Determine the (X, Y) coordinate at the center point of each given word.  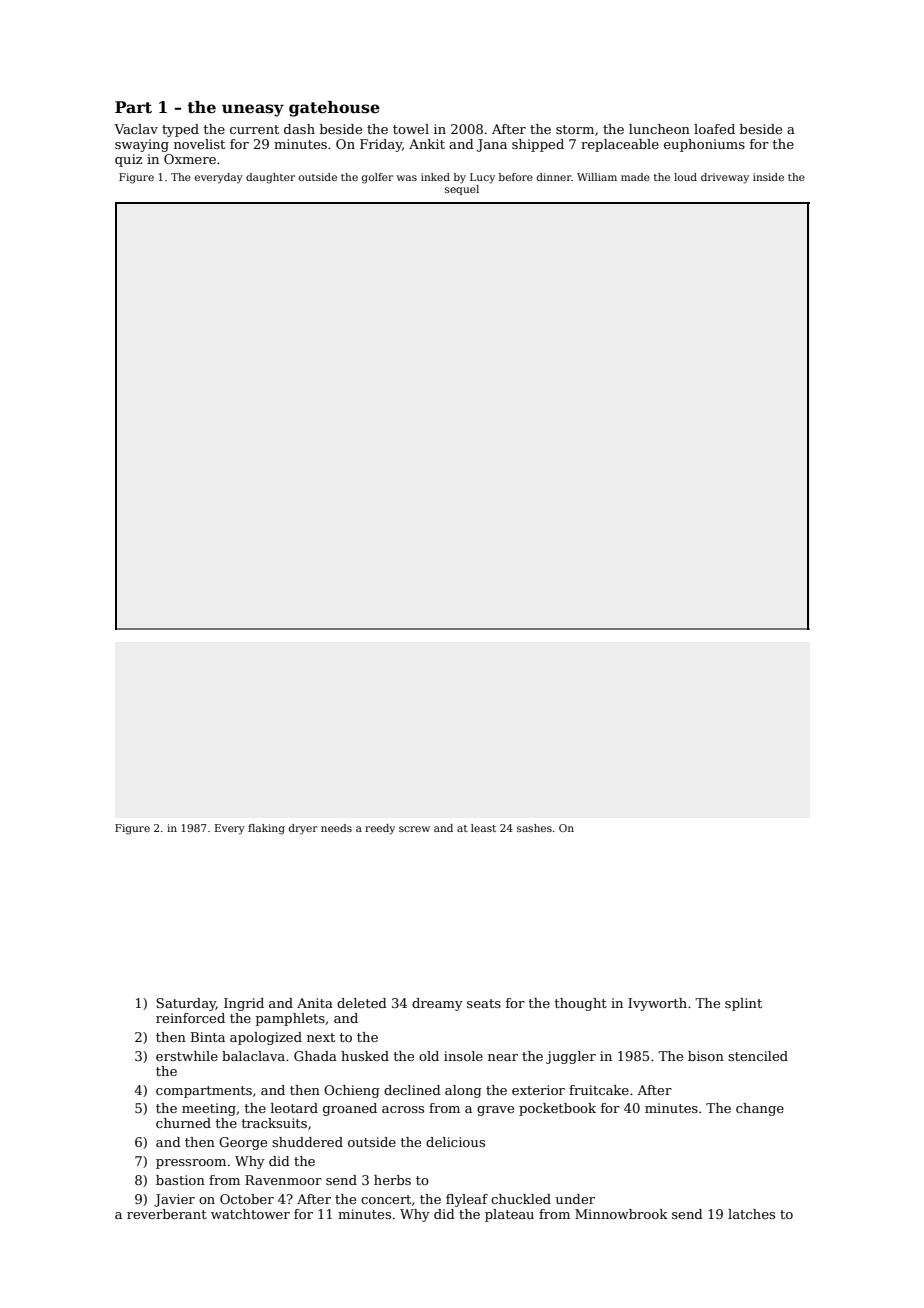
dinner (554, 177)
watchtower (250, 1214)
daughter (270, 178)
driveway (725, 178)
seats (484, 1003)
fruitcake (599, 1090)
